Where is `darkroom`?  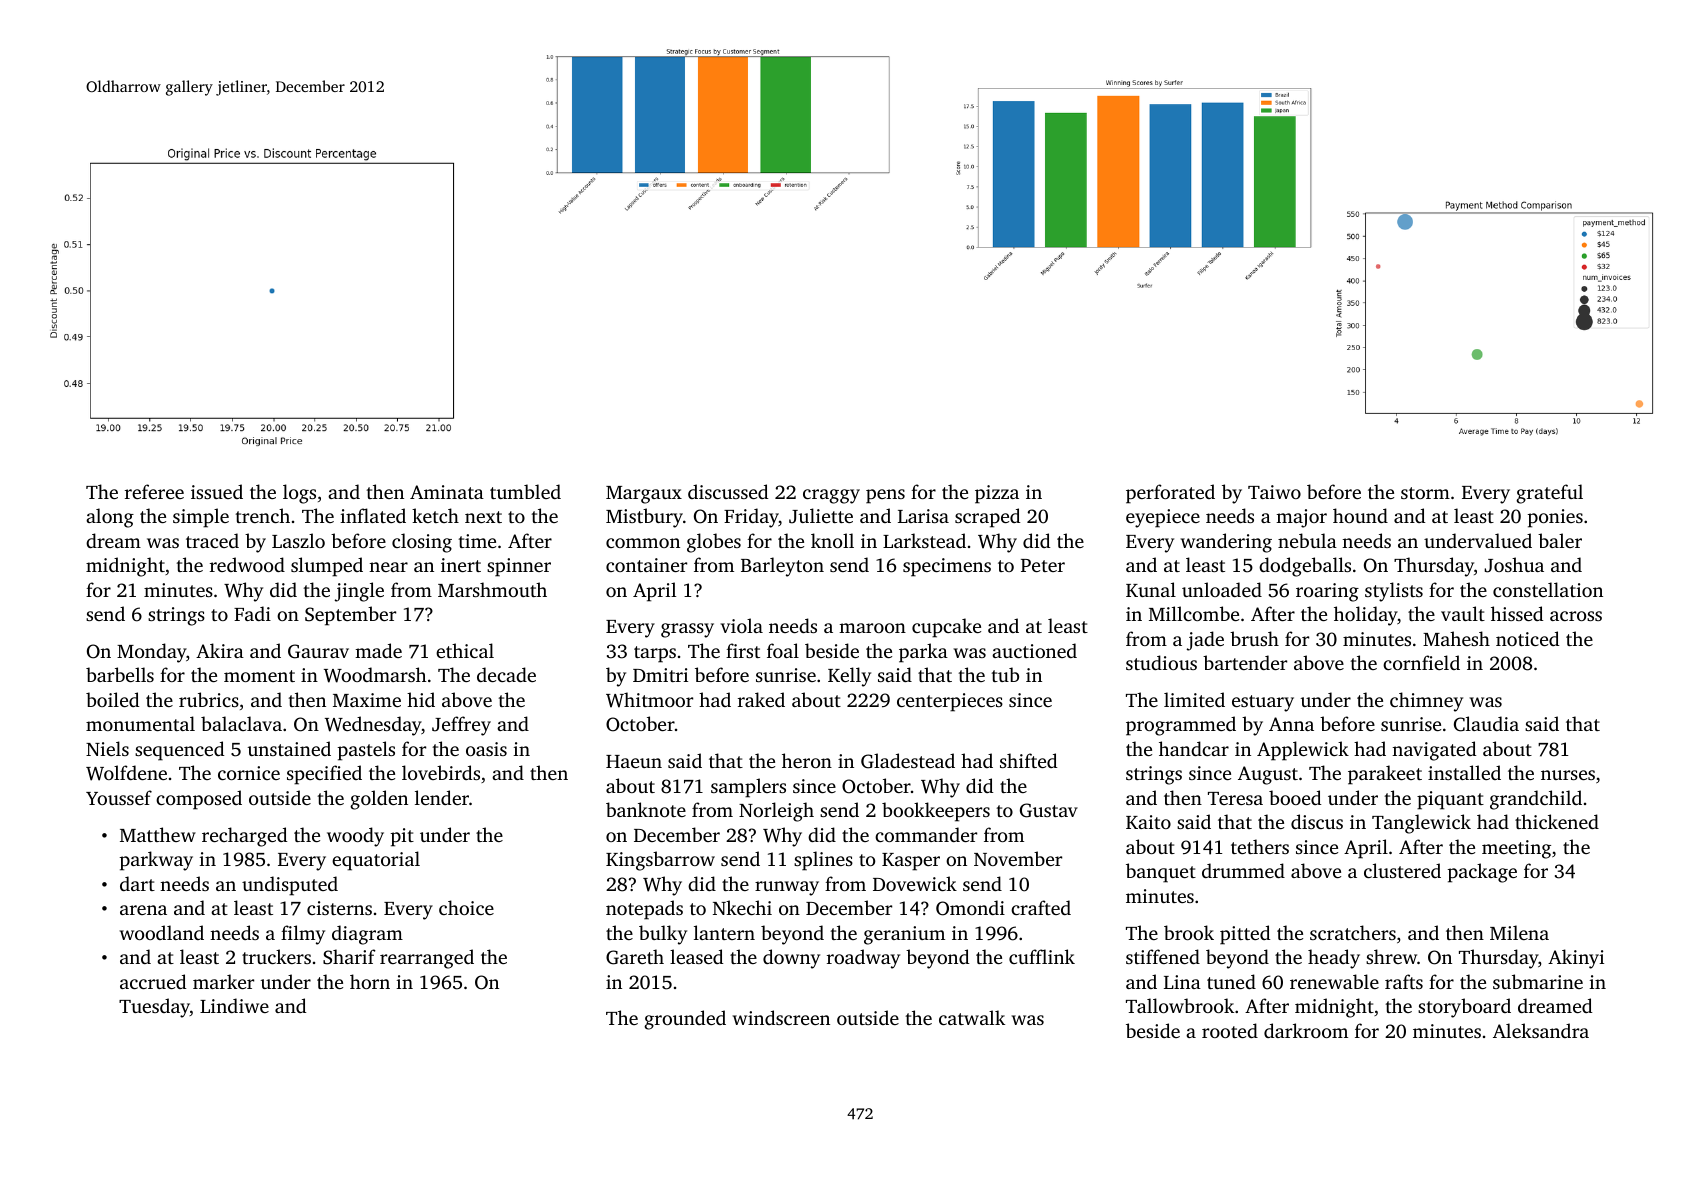
darkroom is located at coordinates (1306, 1030).
